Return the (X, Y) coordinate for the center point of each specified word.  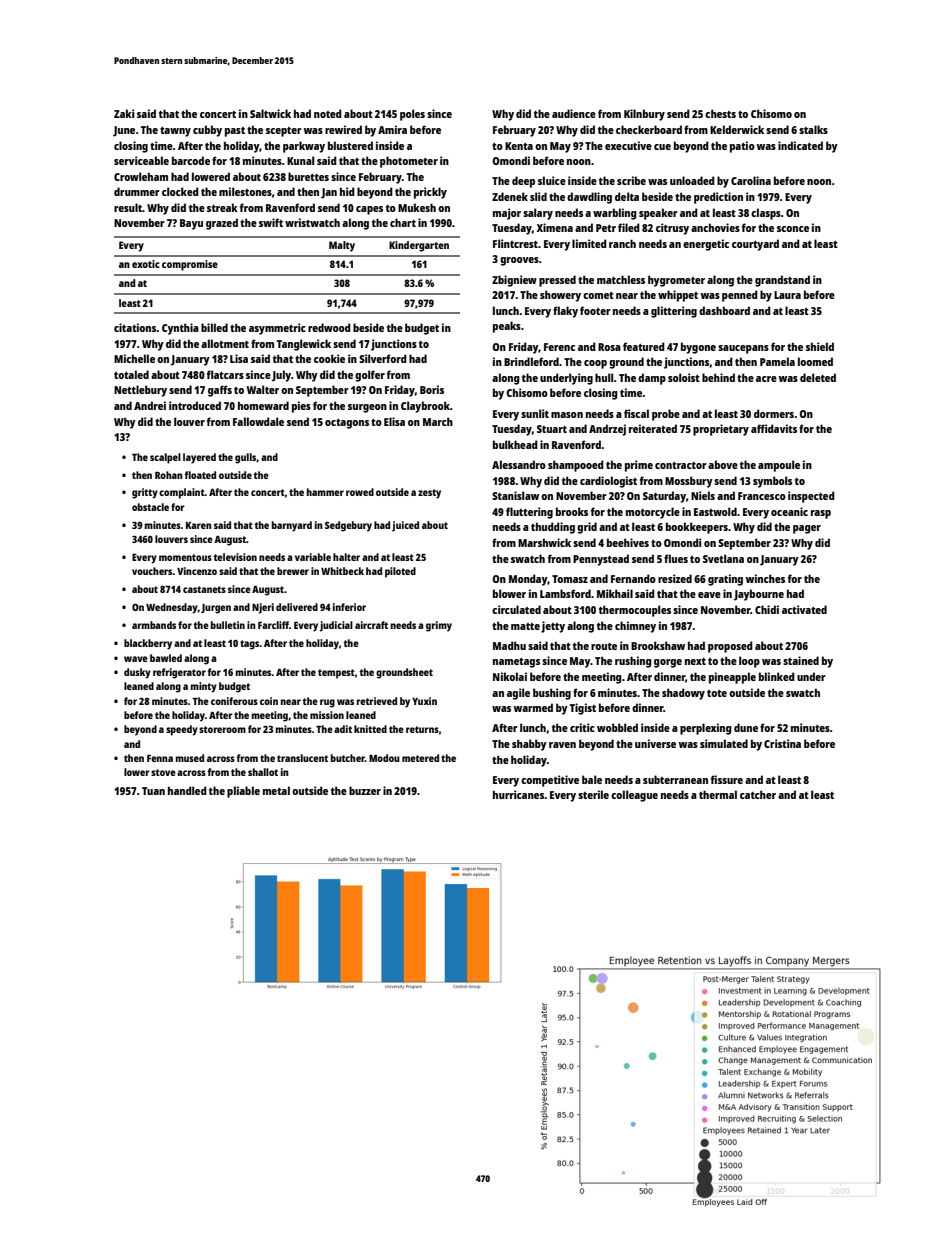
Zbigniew (514, 281)
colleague (634, 796)
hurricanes (518, 794)
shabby (529, 745)
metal (276, 790)
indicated (800, 145)
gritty (145, 493)
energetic (706, 245)
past (235, 132)
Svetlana (723, 558)
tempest (336, 674)
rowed (360, 492)
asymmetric (277, 329)
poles (412, 115)
